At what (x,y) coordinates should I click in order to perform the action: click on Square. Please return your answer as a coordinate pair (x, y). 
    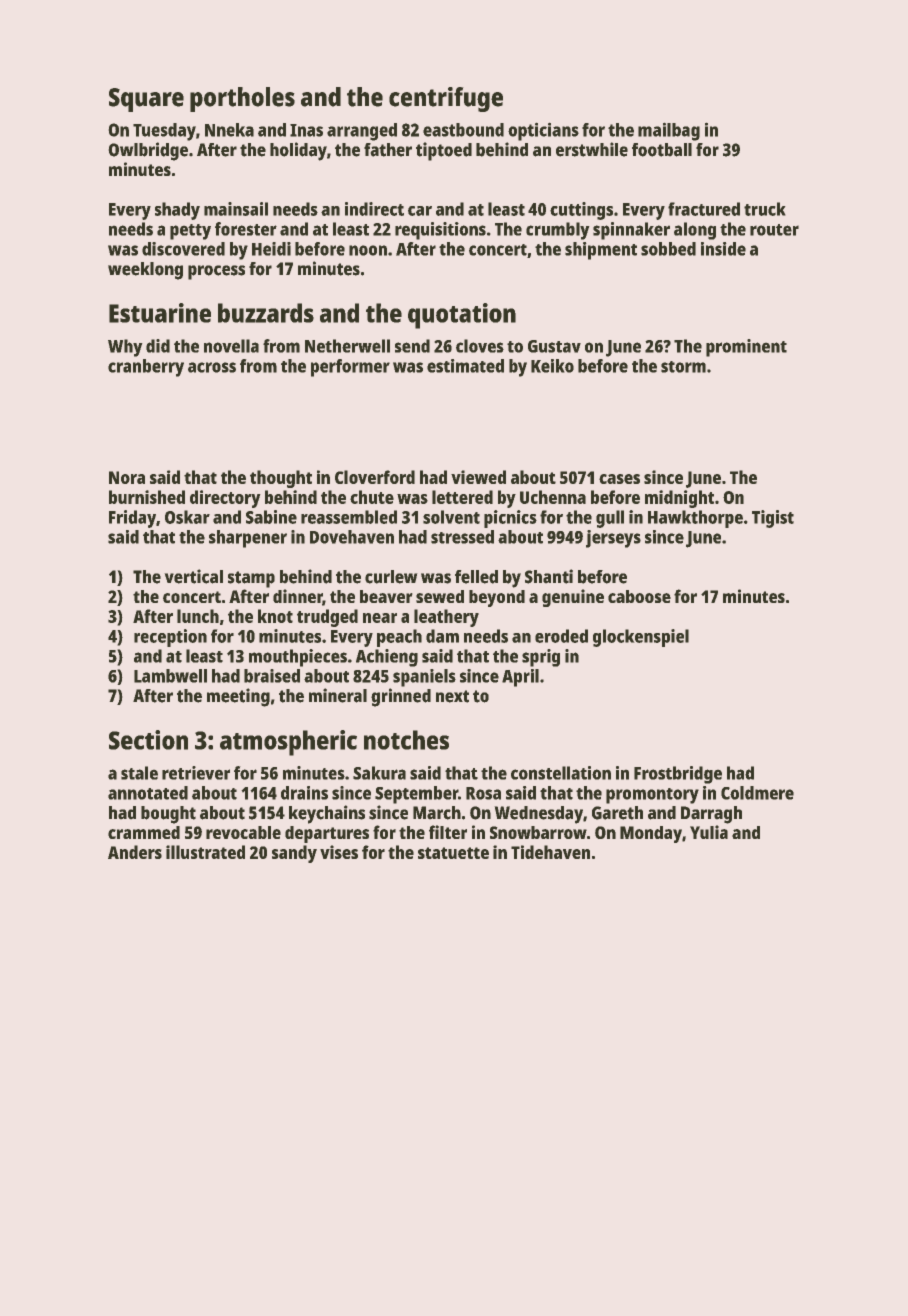
    Looking at the image, I should click on (146, 100).
